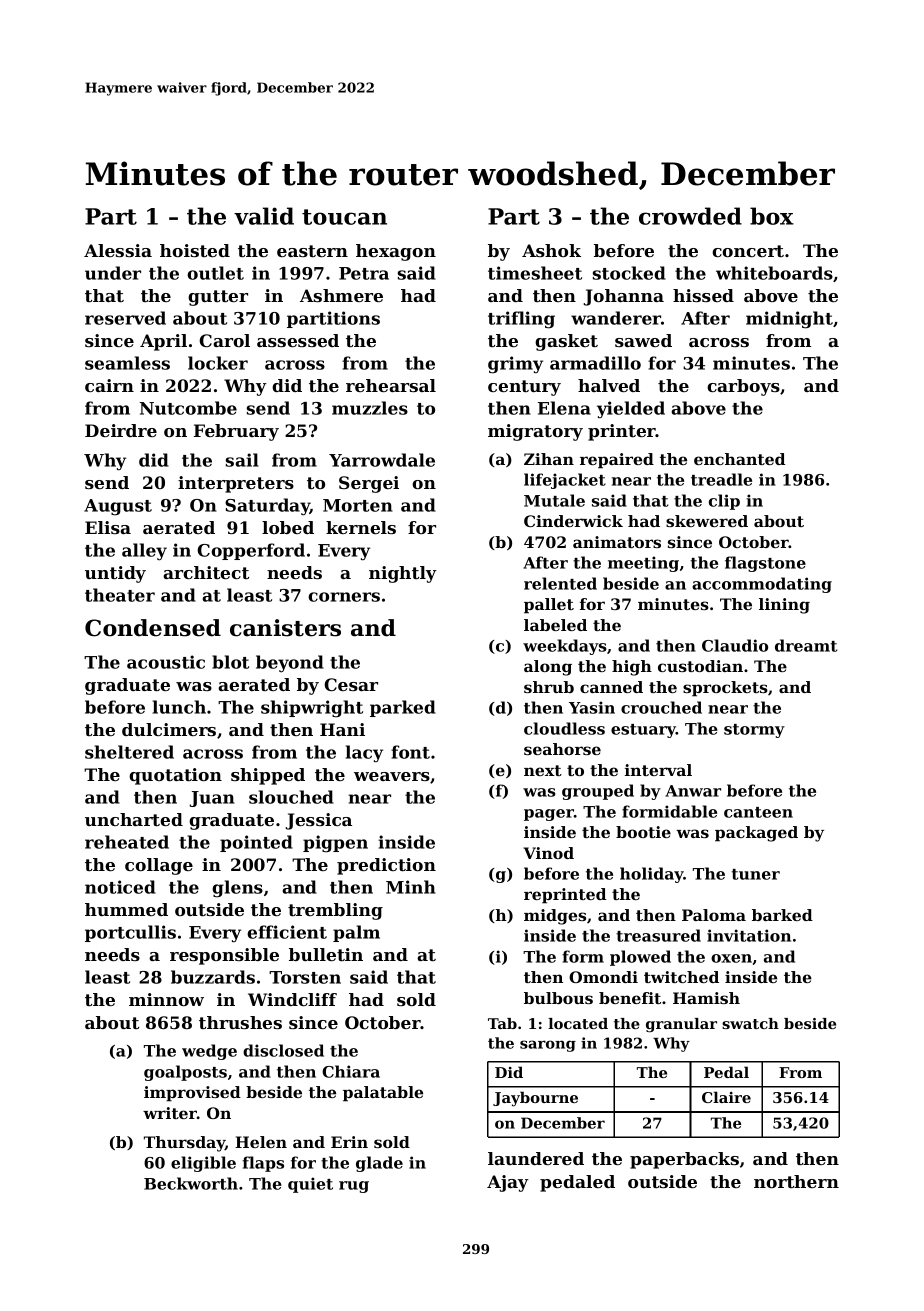 The width and height of the screenshot is (924, 1311). Describe the element at coordinates (643, 564) in the screenshot. I see `meeting` at that location.
